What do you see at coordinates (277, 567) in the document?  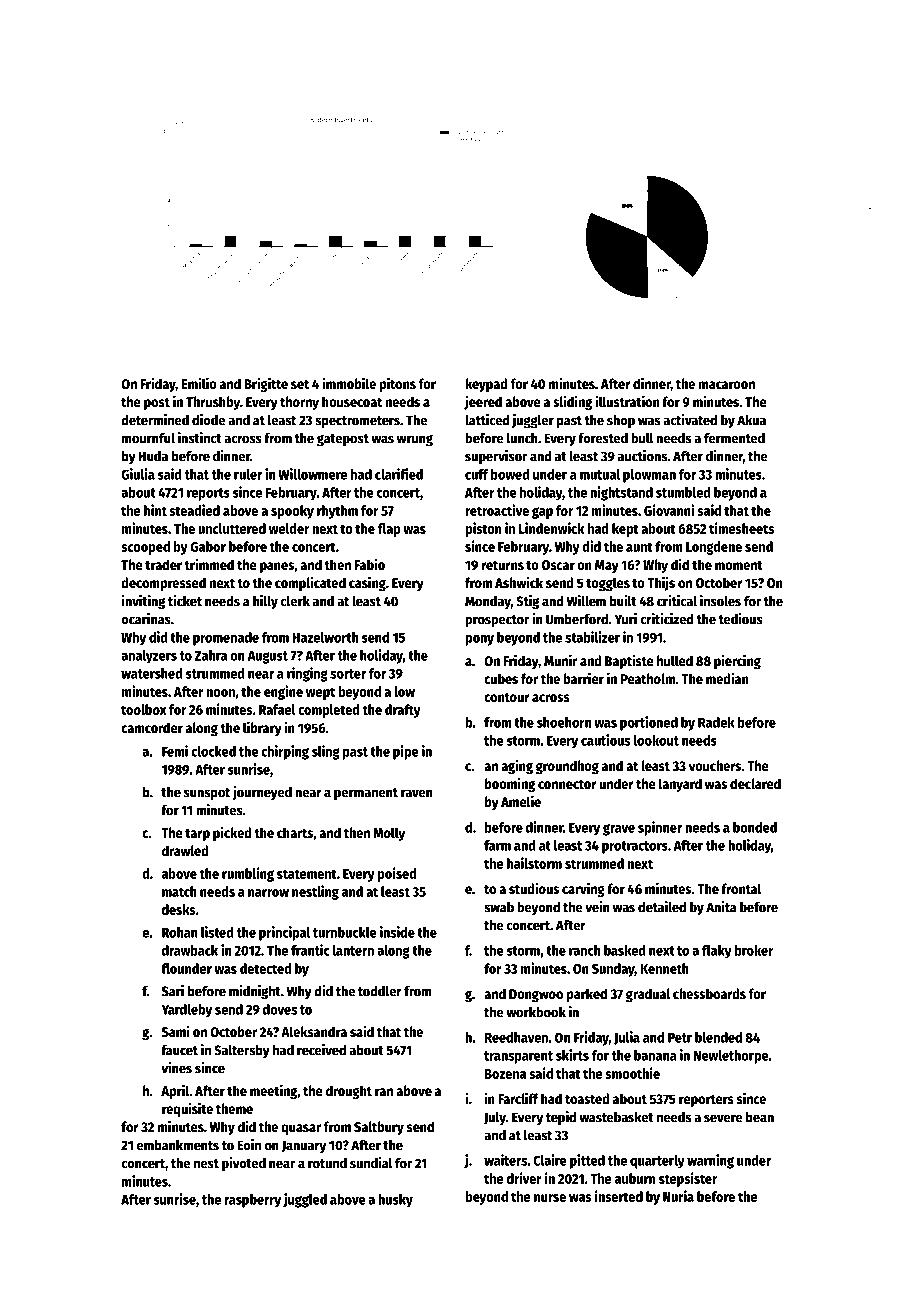 I see `panes` at bounding box center [277, 567].
